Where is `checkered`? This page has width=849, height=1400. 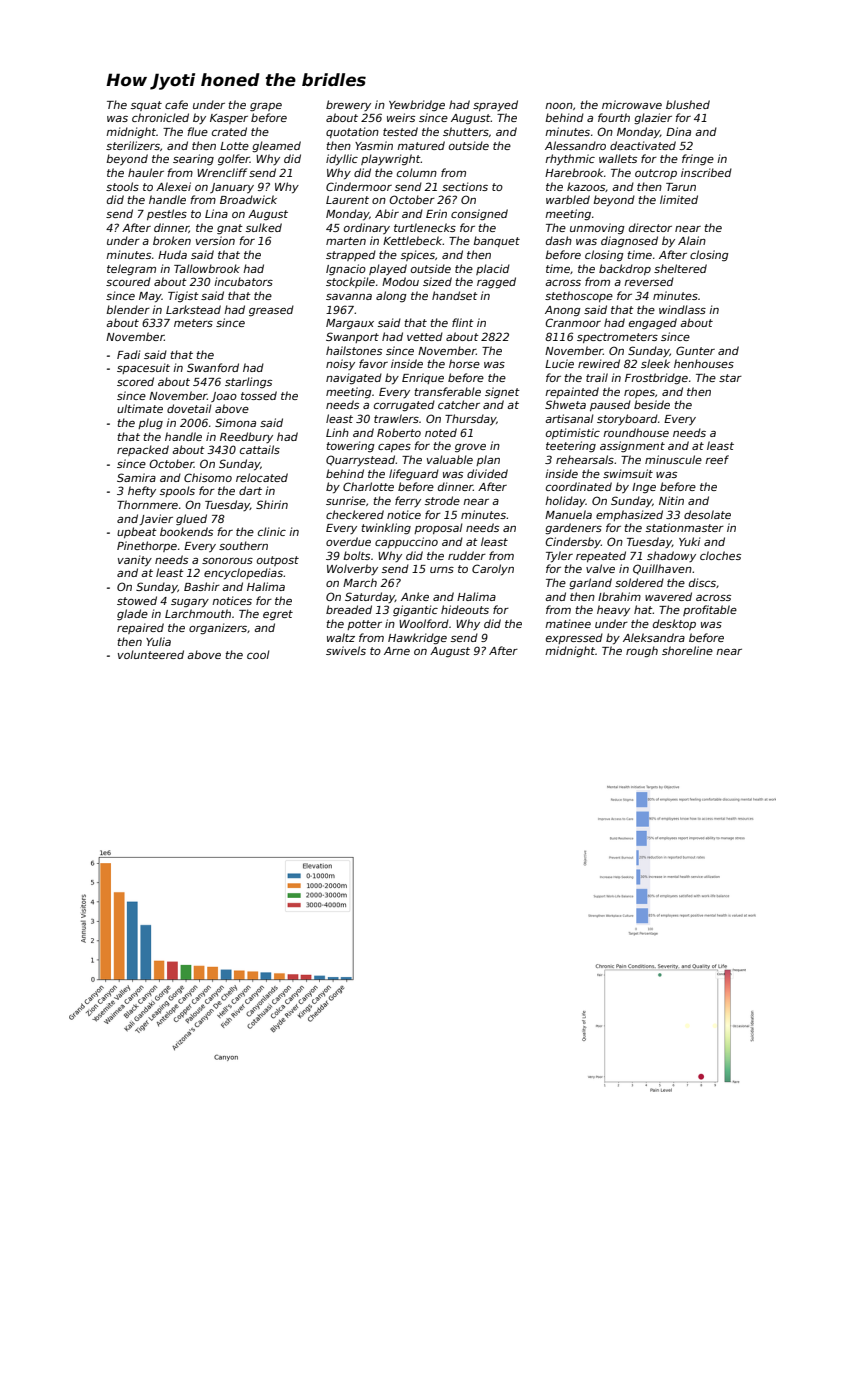
checkered is located at coordinates (355, 514).
